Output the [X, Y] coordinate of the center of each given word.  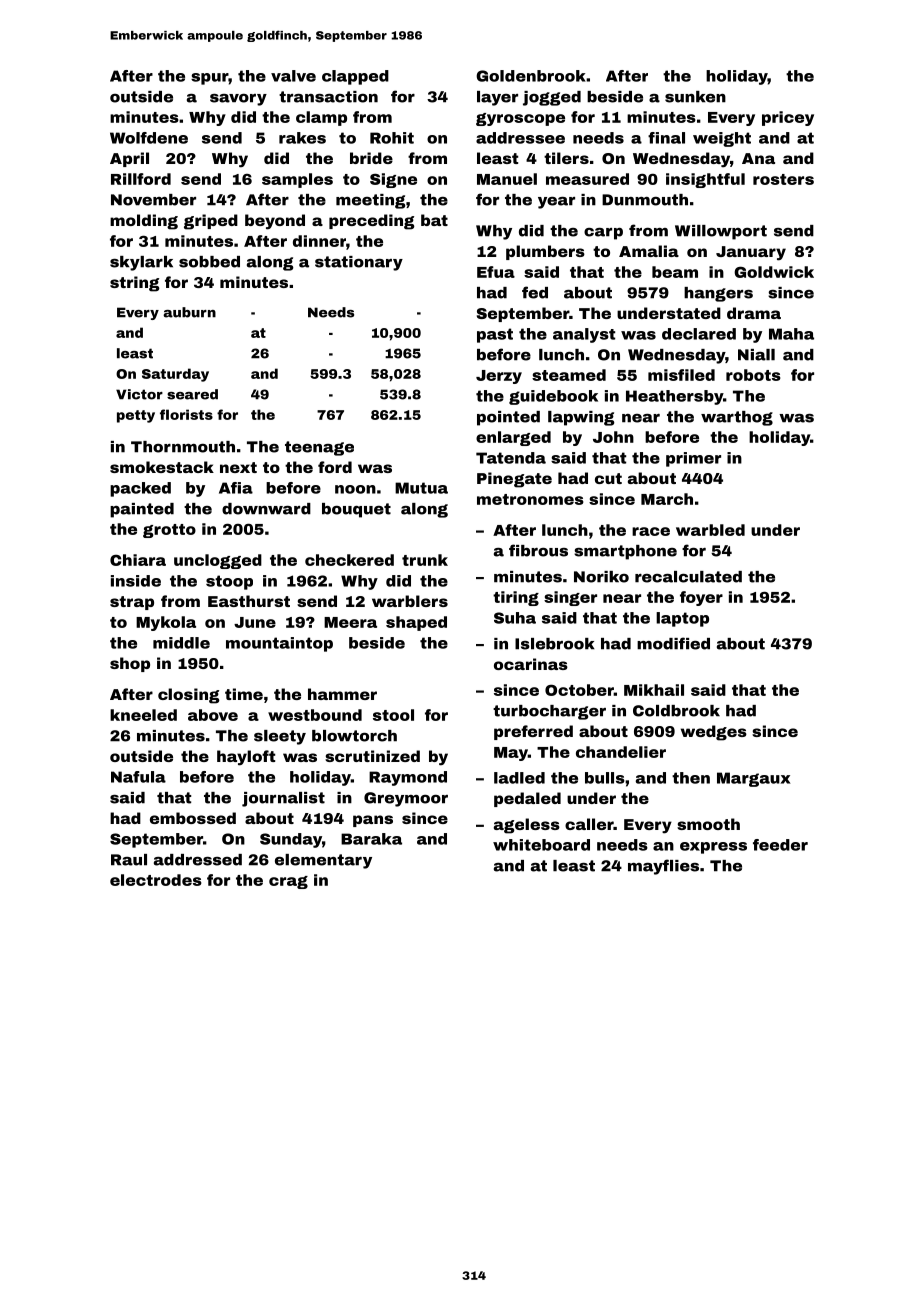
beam [675, 272]
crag [288, 882]
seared [192, 394]
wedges [714, 733]
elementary [323, 861]
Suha [515, 618]
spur [210, 79]
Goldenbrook [531, 76]
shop [130, 664]
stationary [359, 263]
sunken [695, 97]
